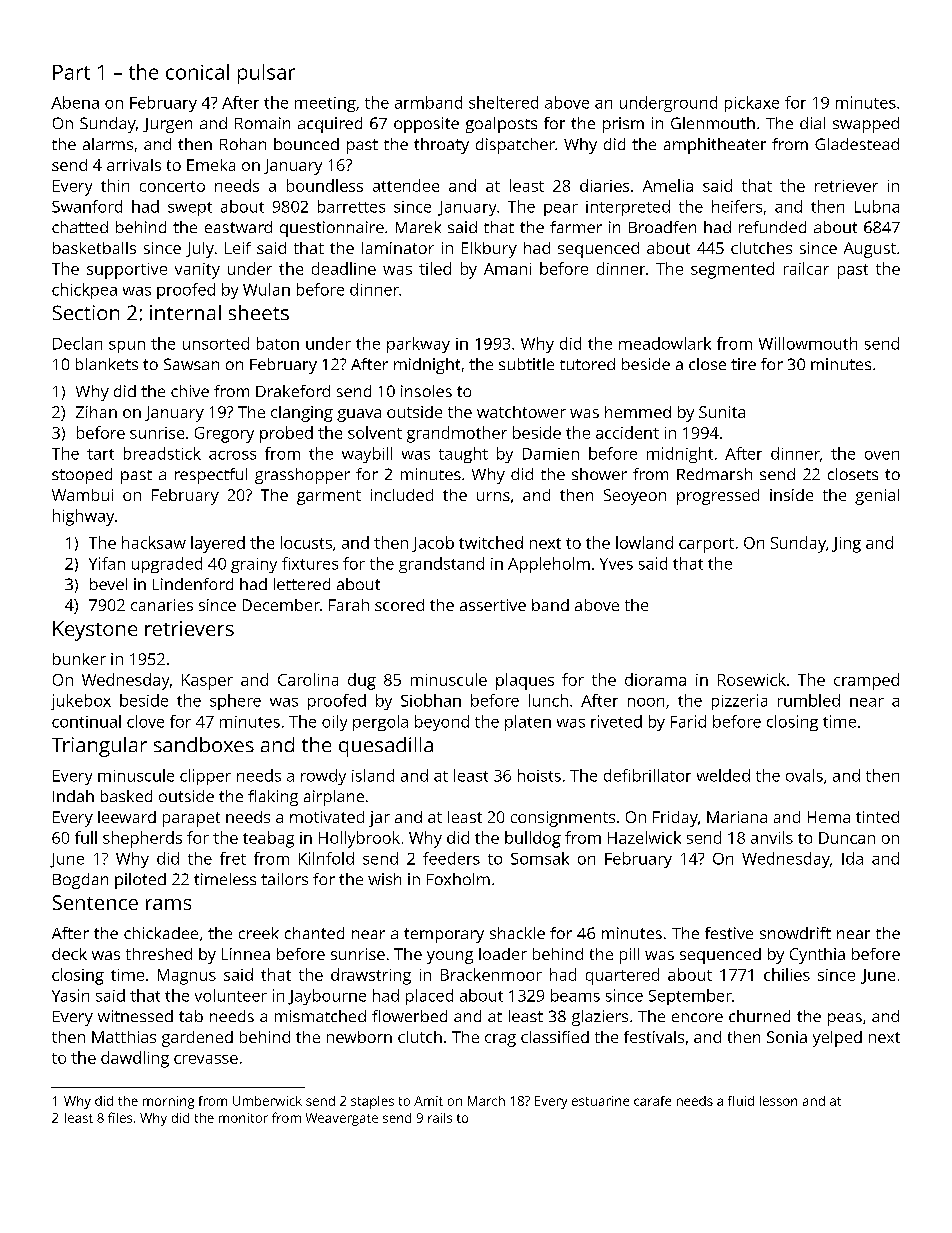  What do you see at coordinates (120, 1117) in the screenshot?
I see `files` at bounding box center [120, 1117].
